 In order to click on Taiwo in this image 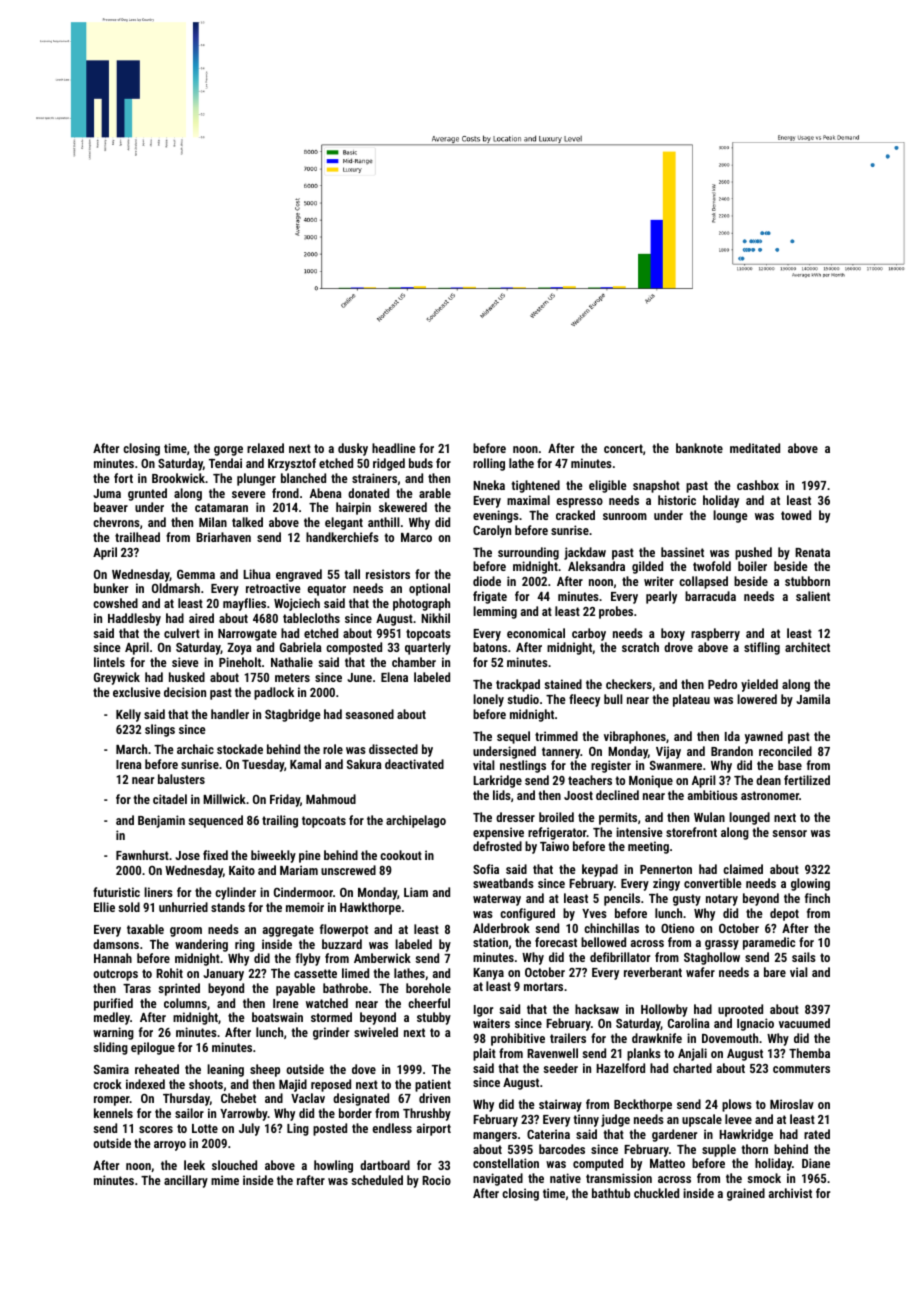, I will do `click(554, 846)`.
